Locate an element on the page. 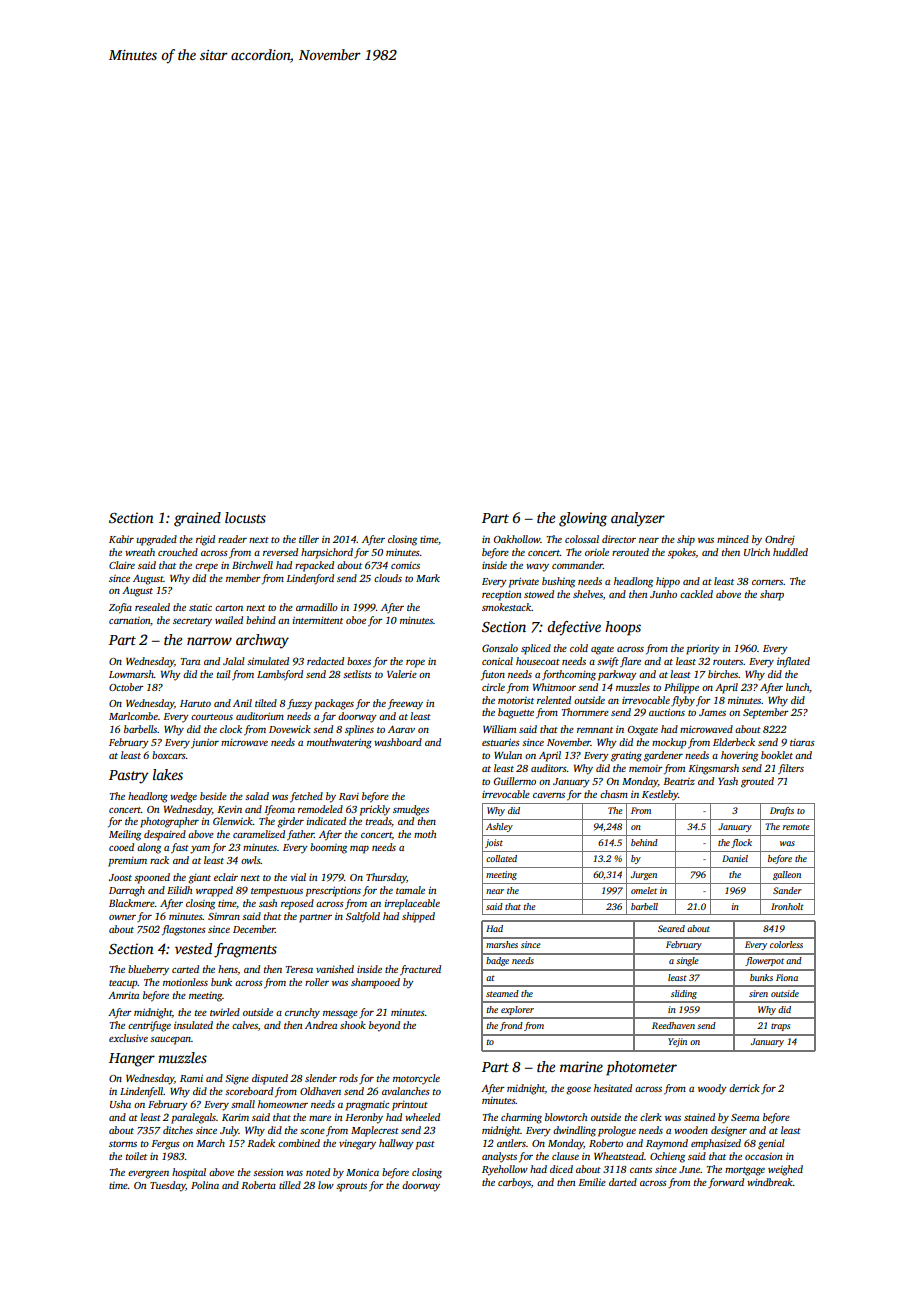 This image has width=924, height=1308. far is located at coordinates (328, 717).
